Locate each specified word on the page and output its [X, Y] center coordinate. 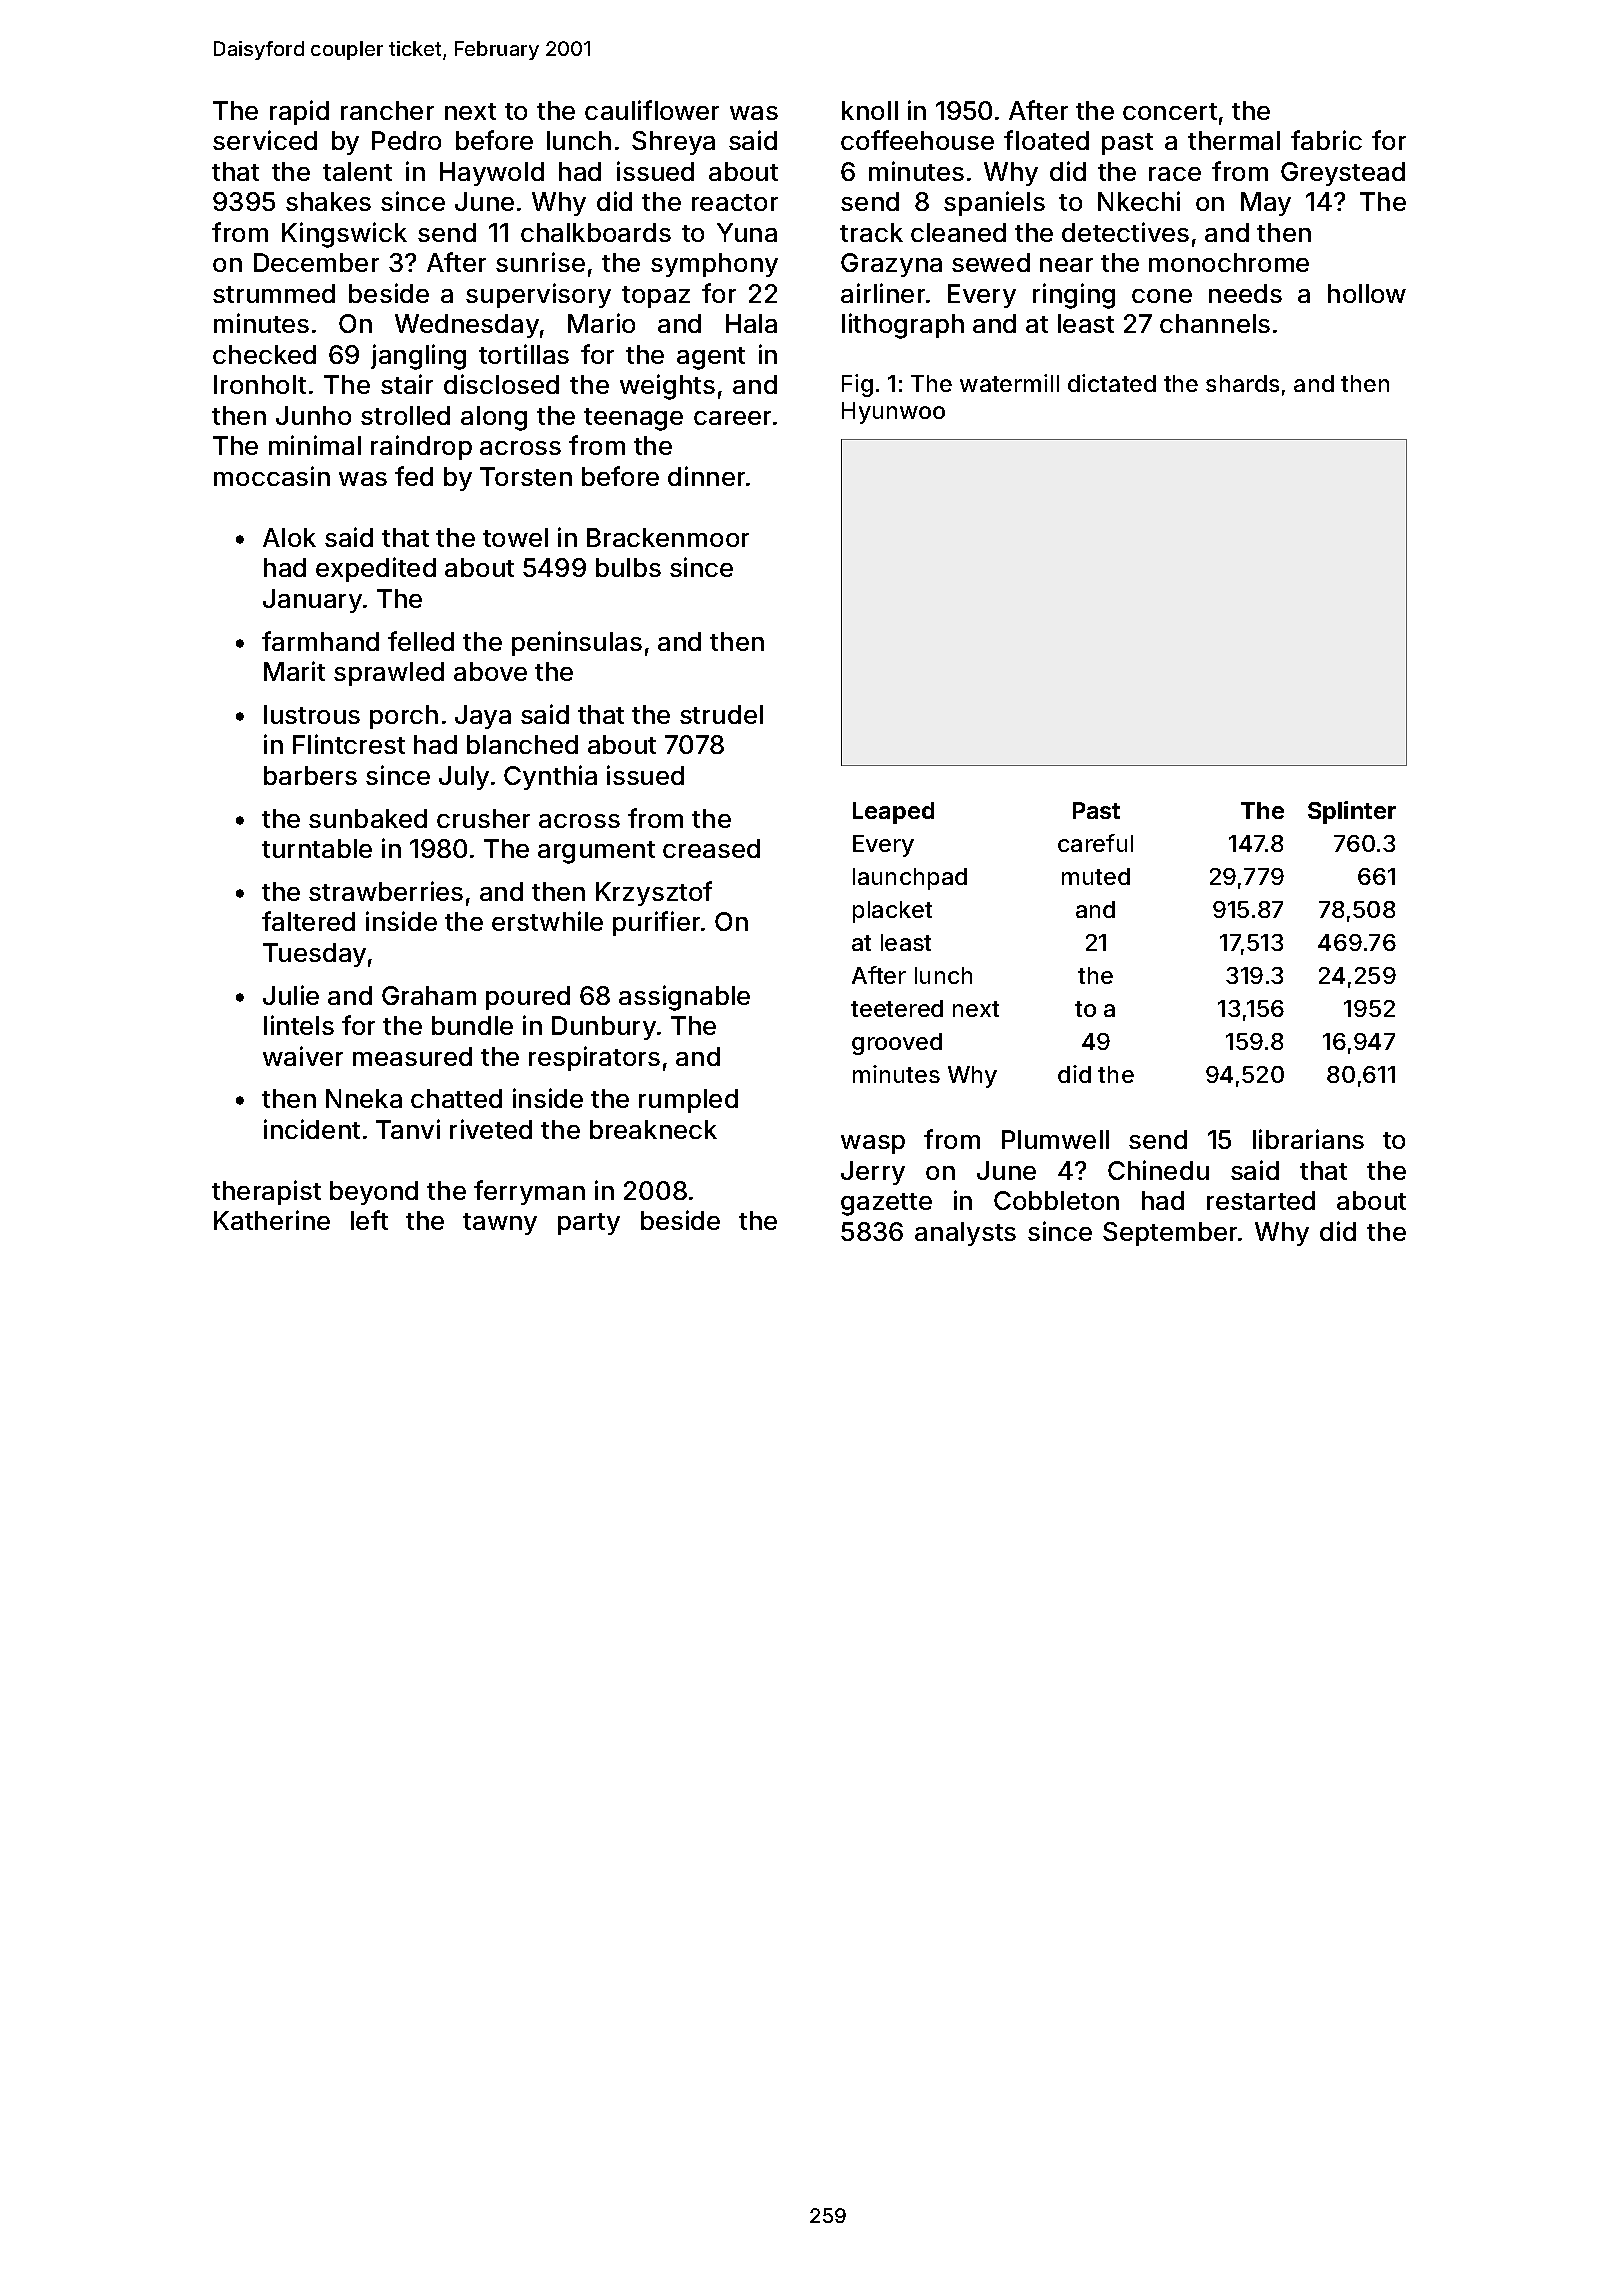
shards [1242, 383]
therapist [266, 1192]
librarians [1308, 1139]
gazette [886, 1204]
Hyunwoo [893, 413]
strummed [274, 293]
